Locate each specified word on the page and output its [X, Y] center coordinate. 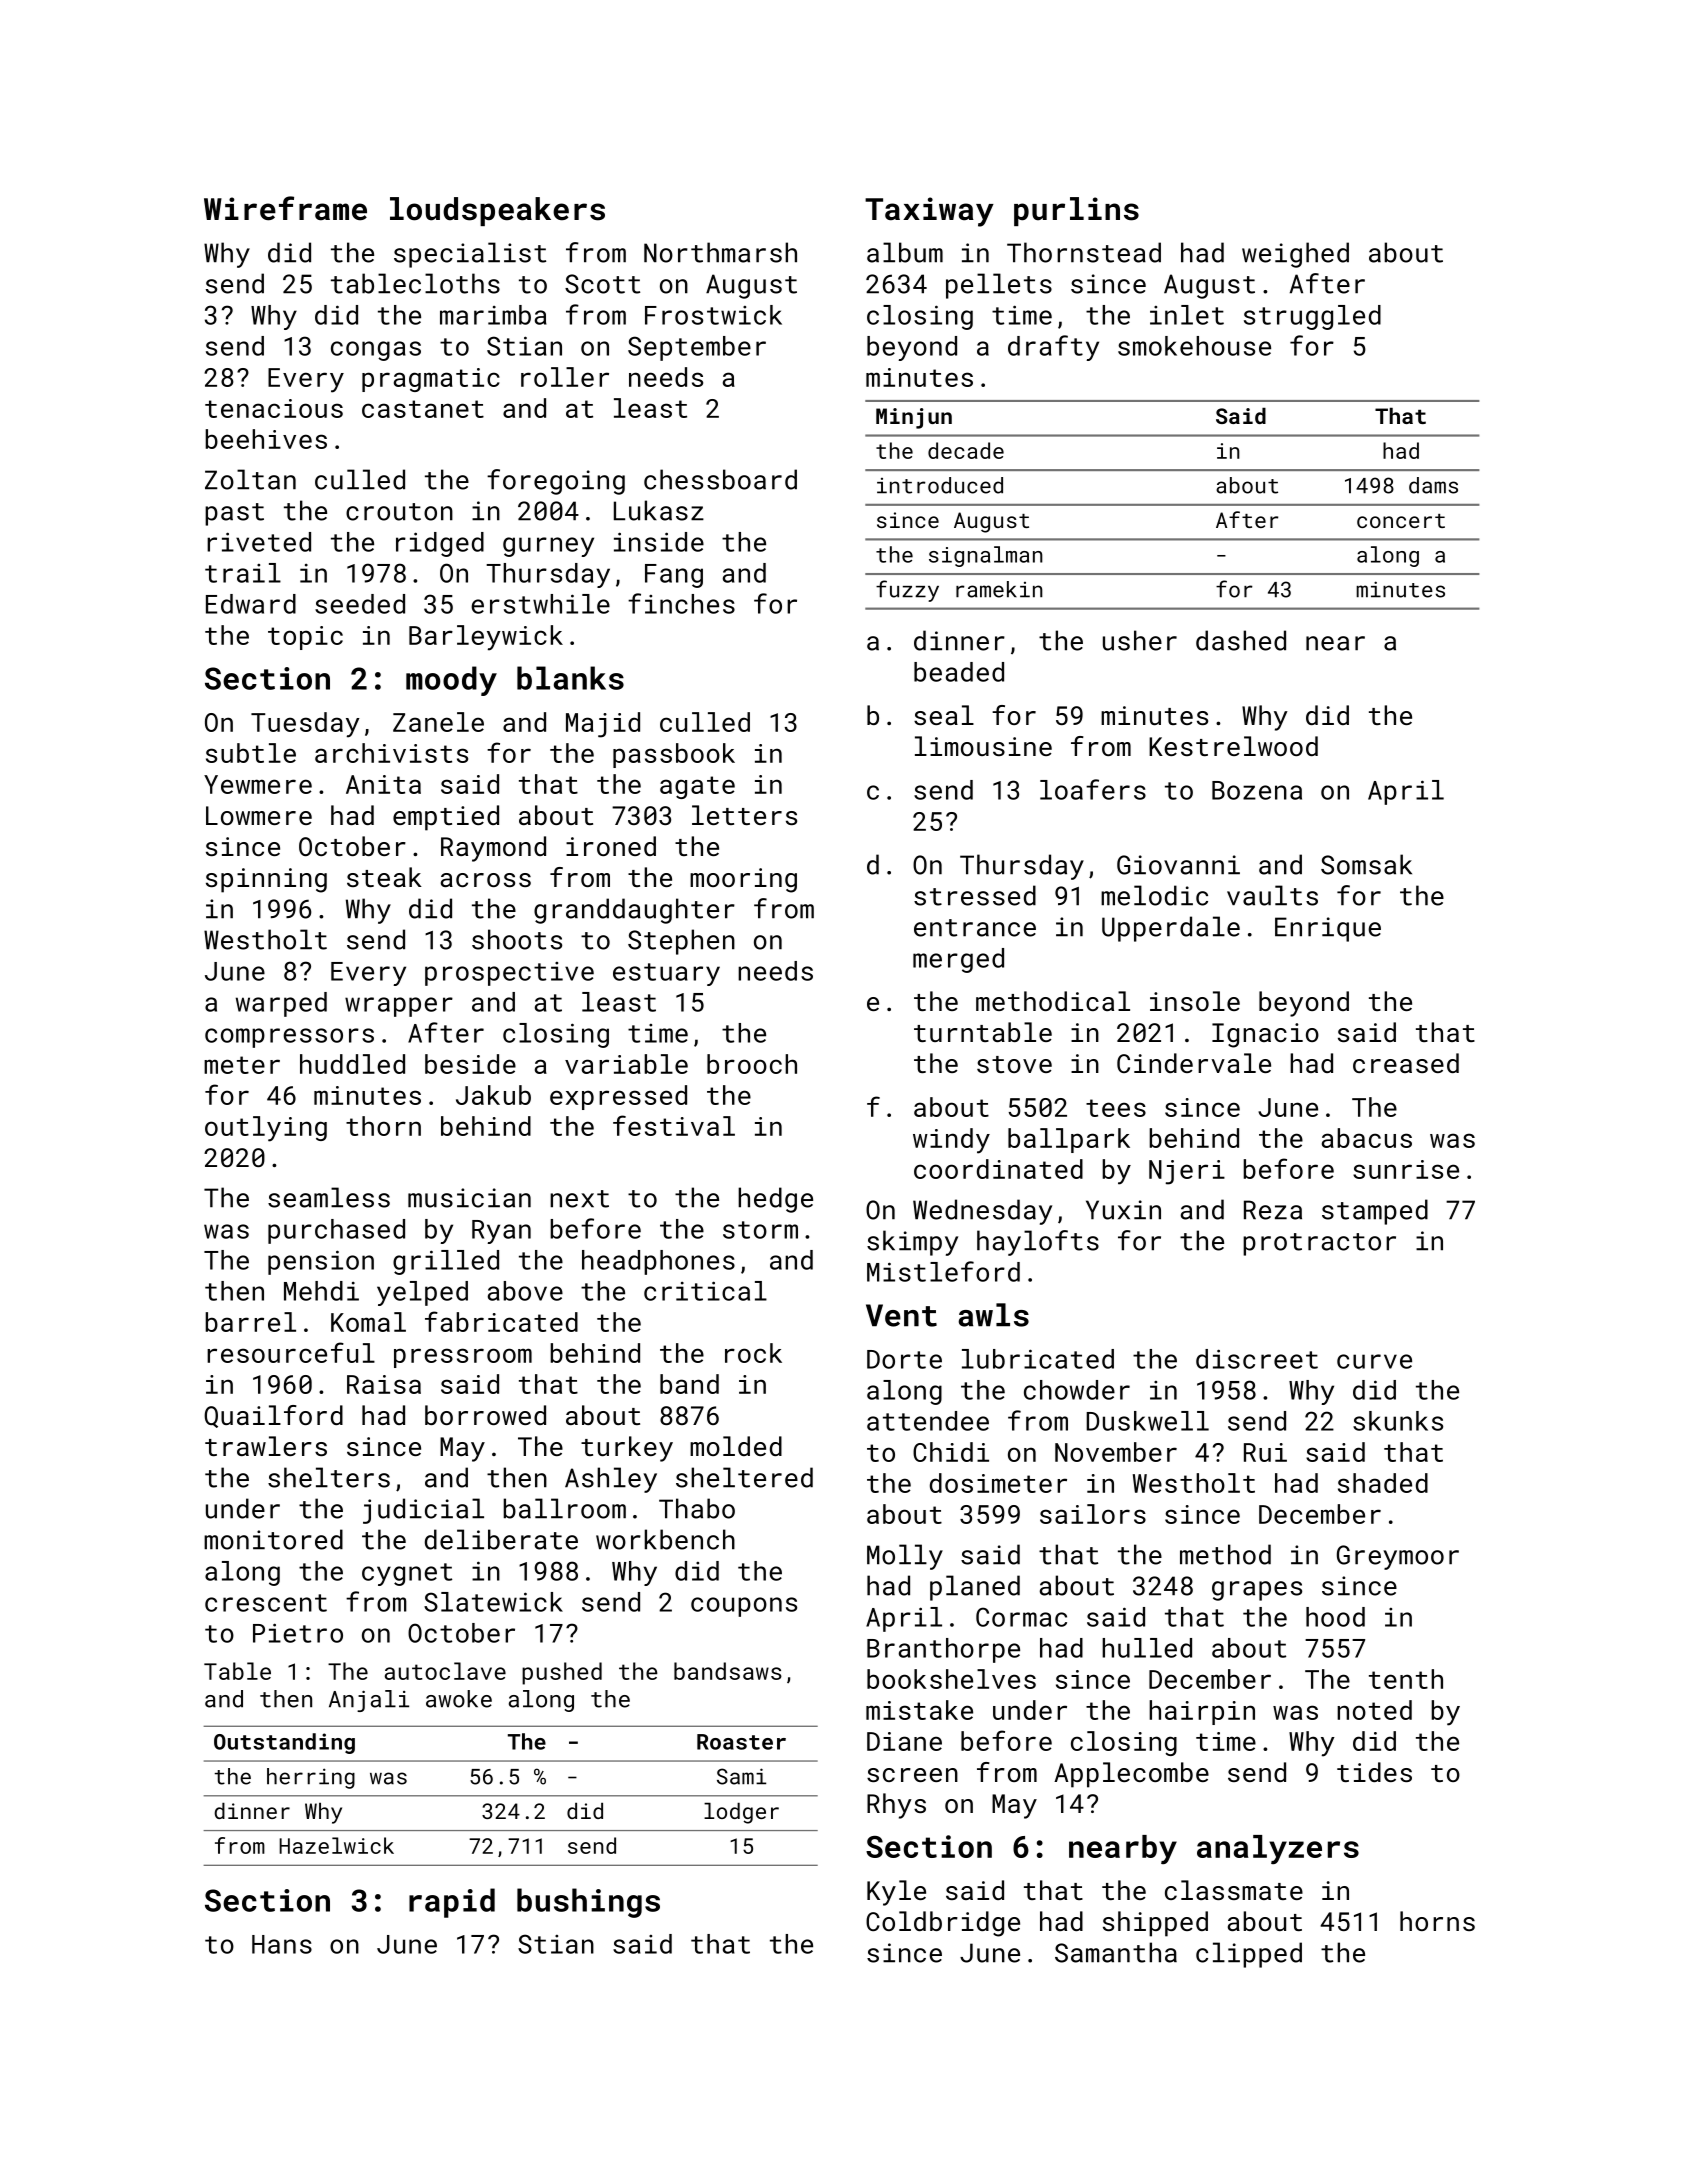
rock [753, 1353]
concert [1401, 521]
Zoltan [250, 479]
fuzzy [907, 591]
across [486, 880]
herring [311, 1778]
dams [1433, 485]
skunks [1398, 1421]
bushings [588, 1903]
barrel [250, 1322]
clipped [1249, 1955]
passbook [674, 755]
